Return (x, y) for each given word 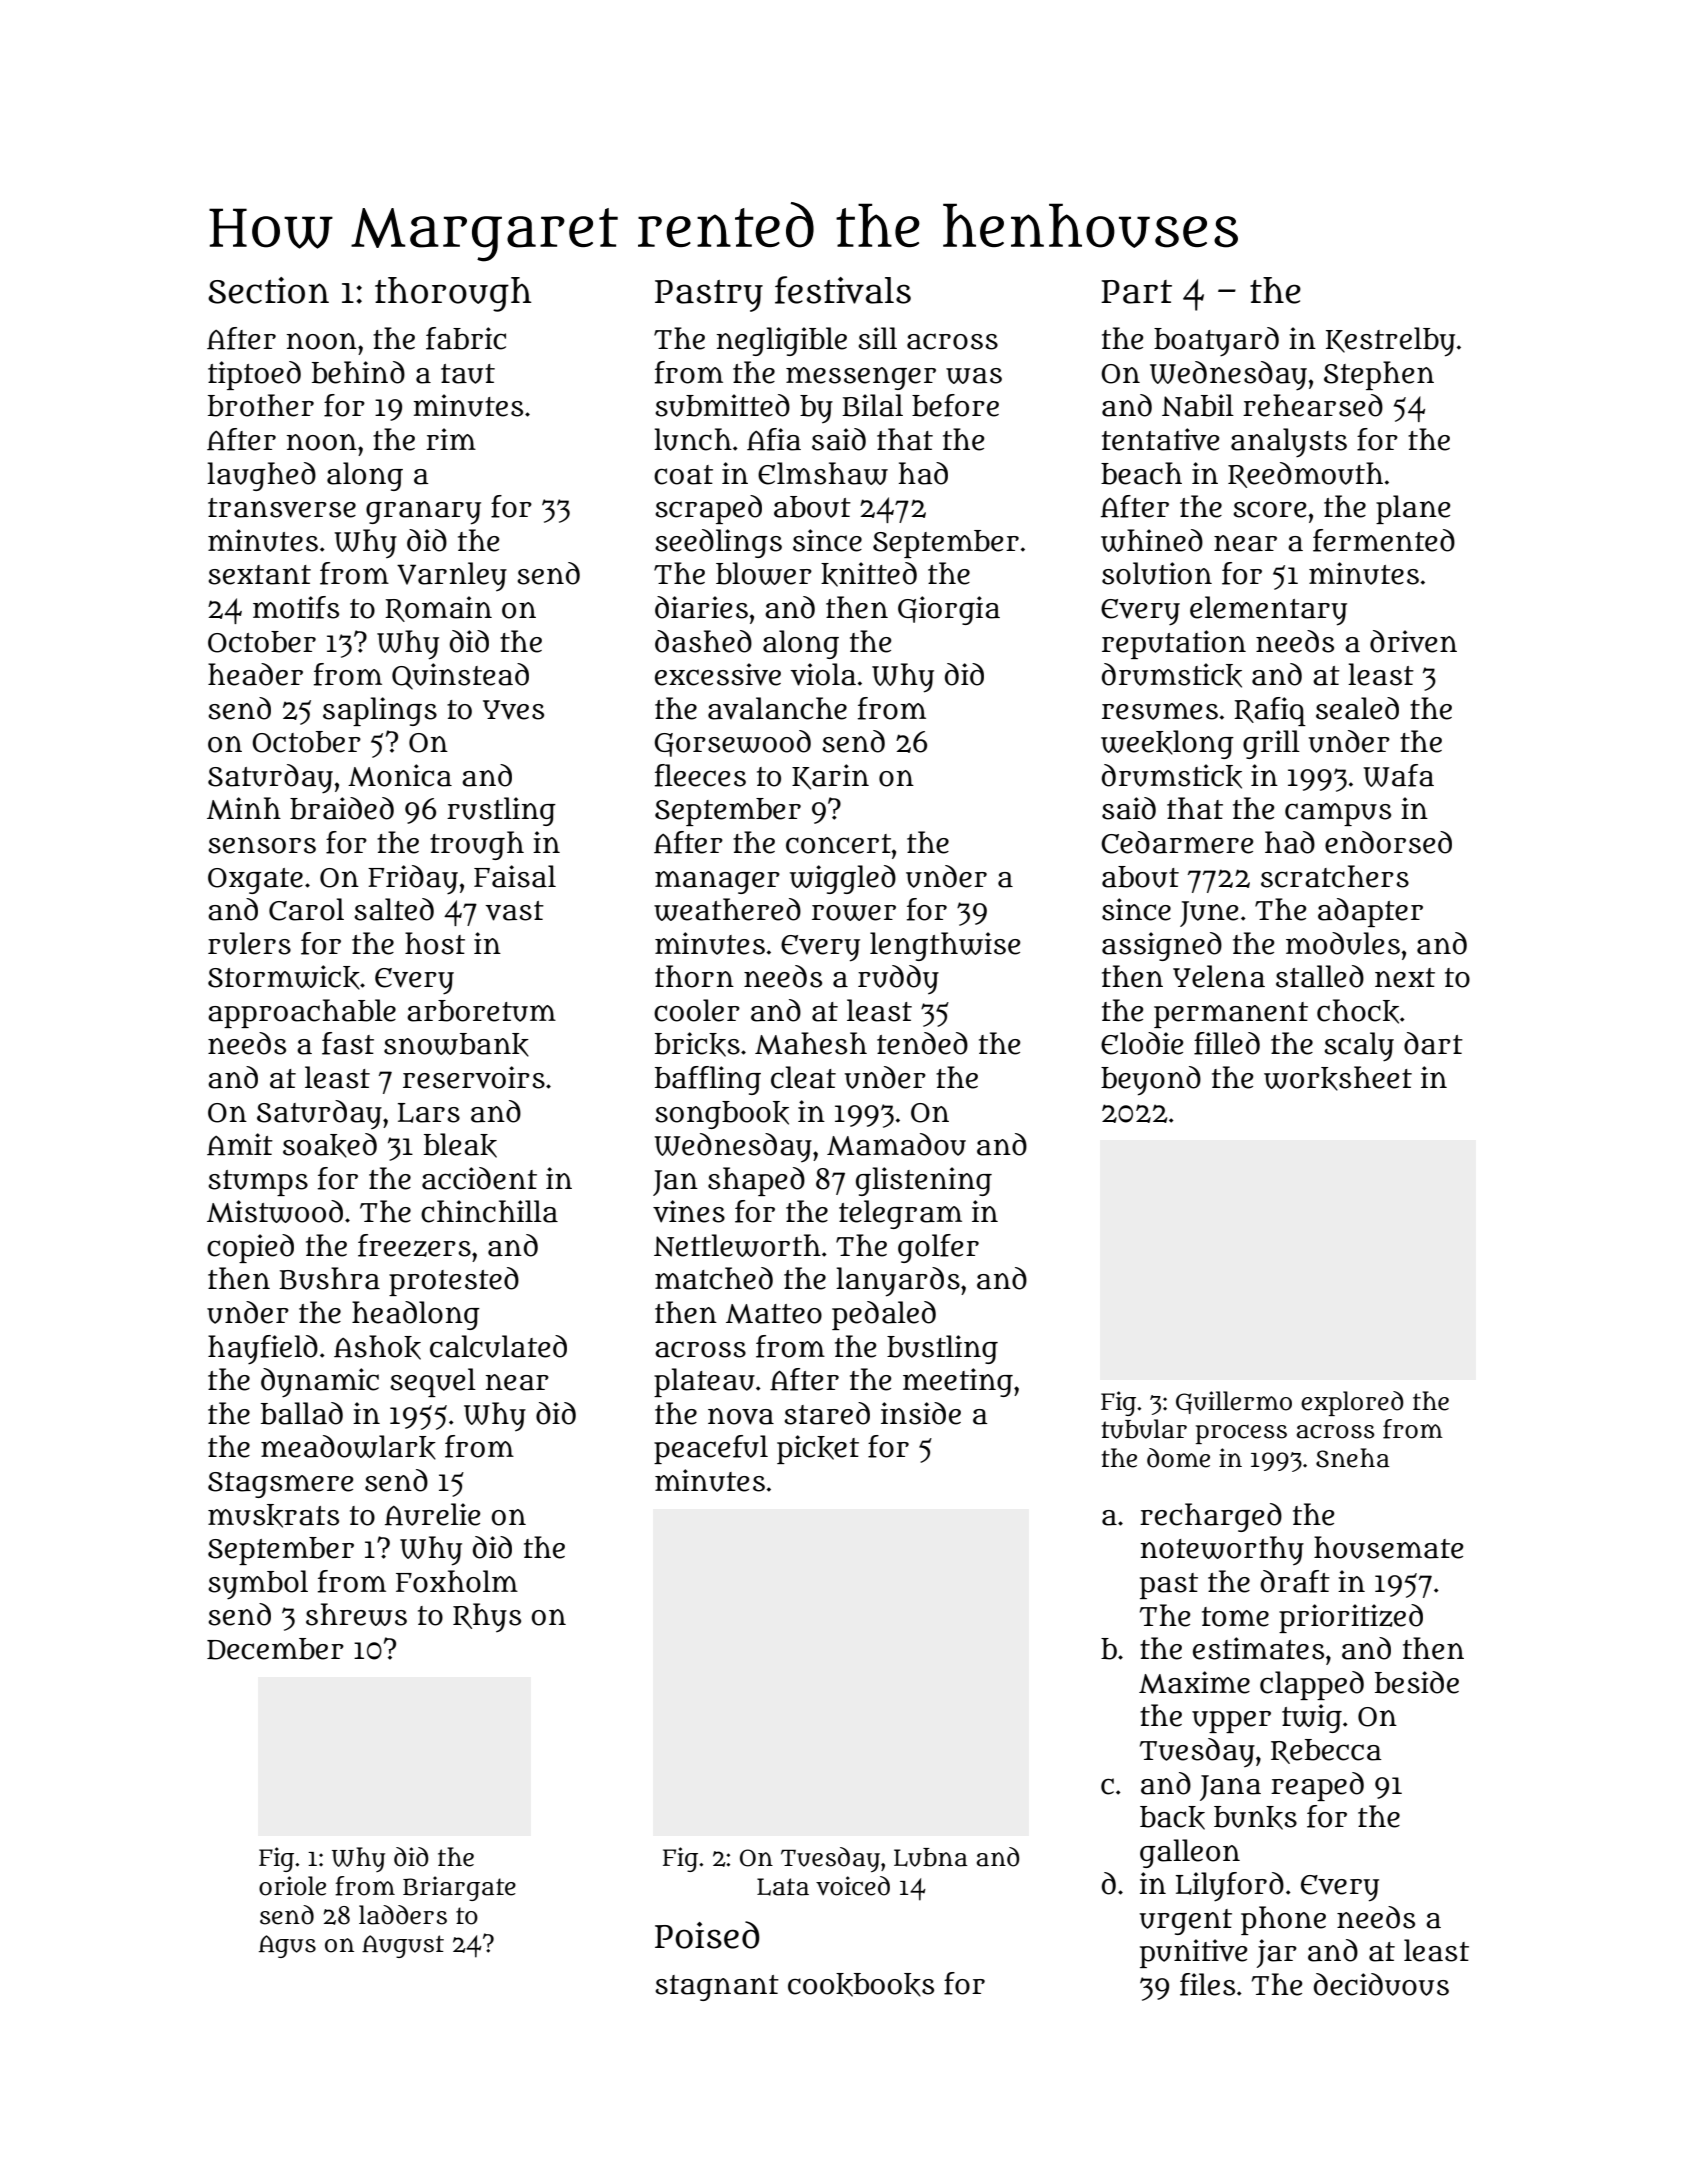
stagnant (717, 1988)
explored (1352, 1403)
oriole (292, 1886)
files (1207, 1984)
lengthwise (945, 946)
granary (423, 513)
